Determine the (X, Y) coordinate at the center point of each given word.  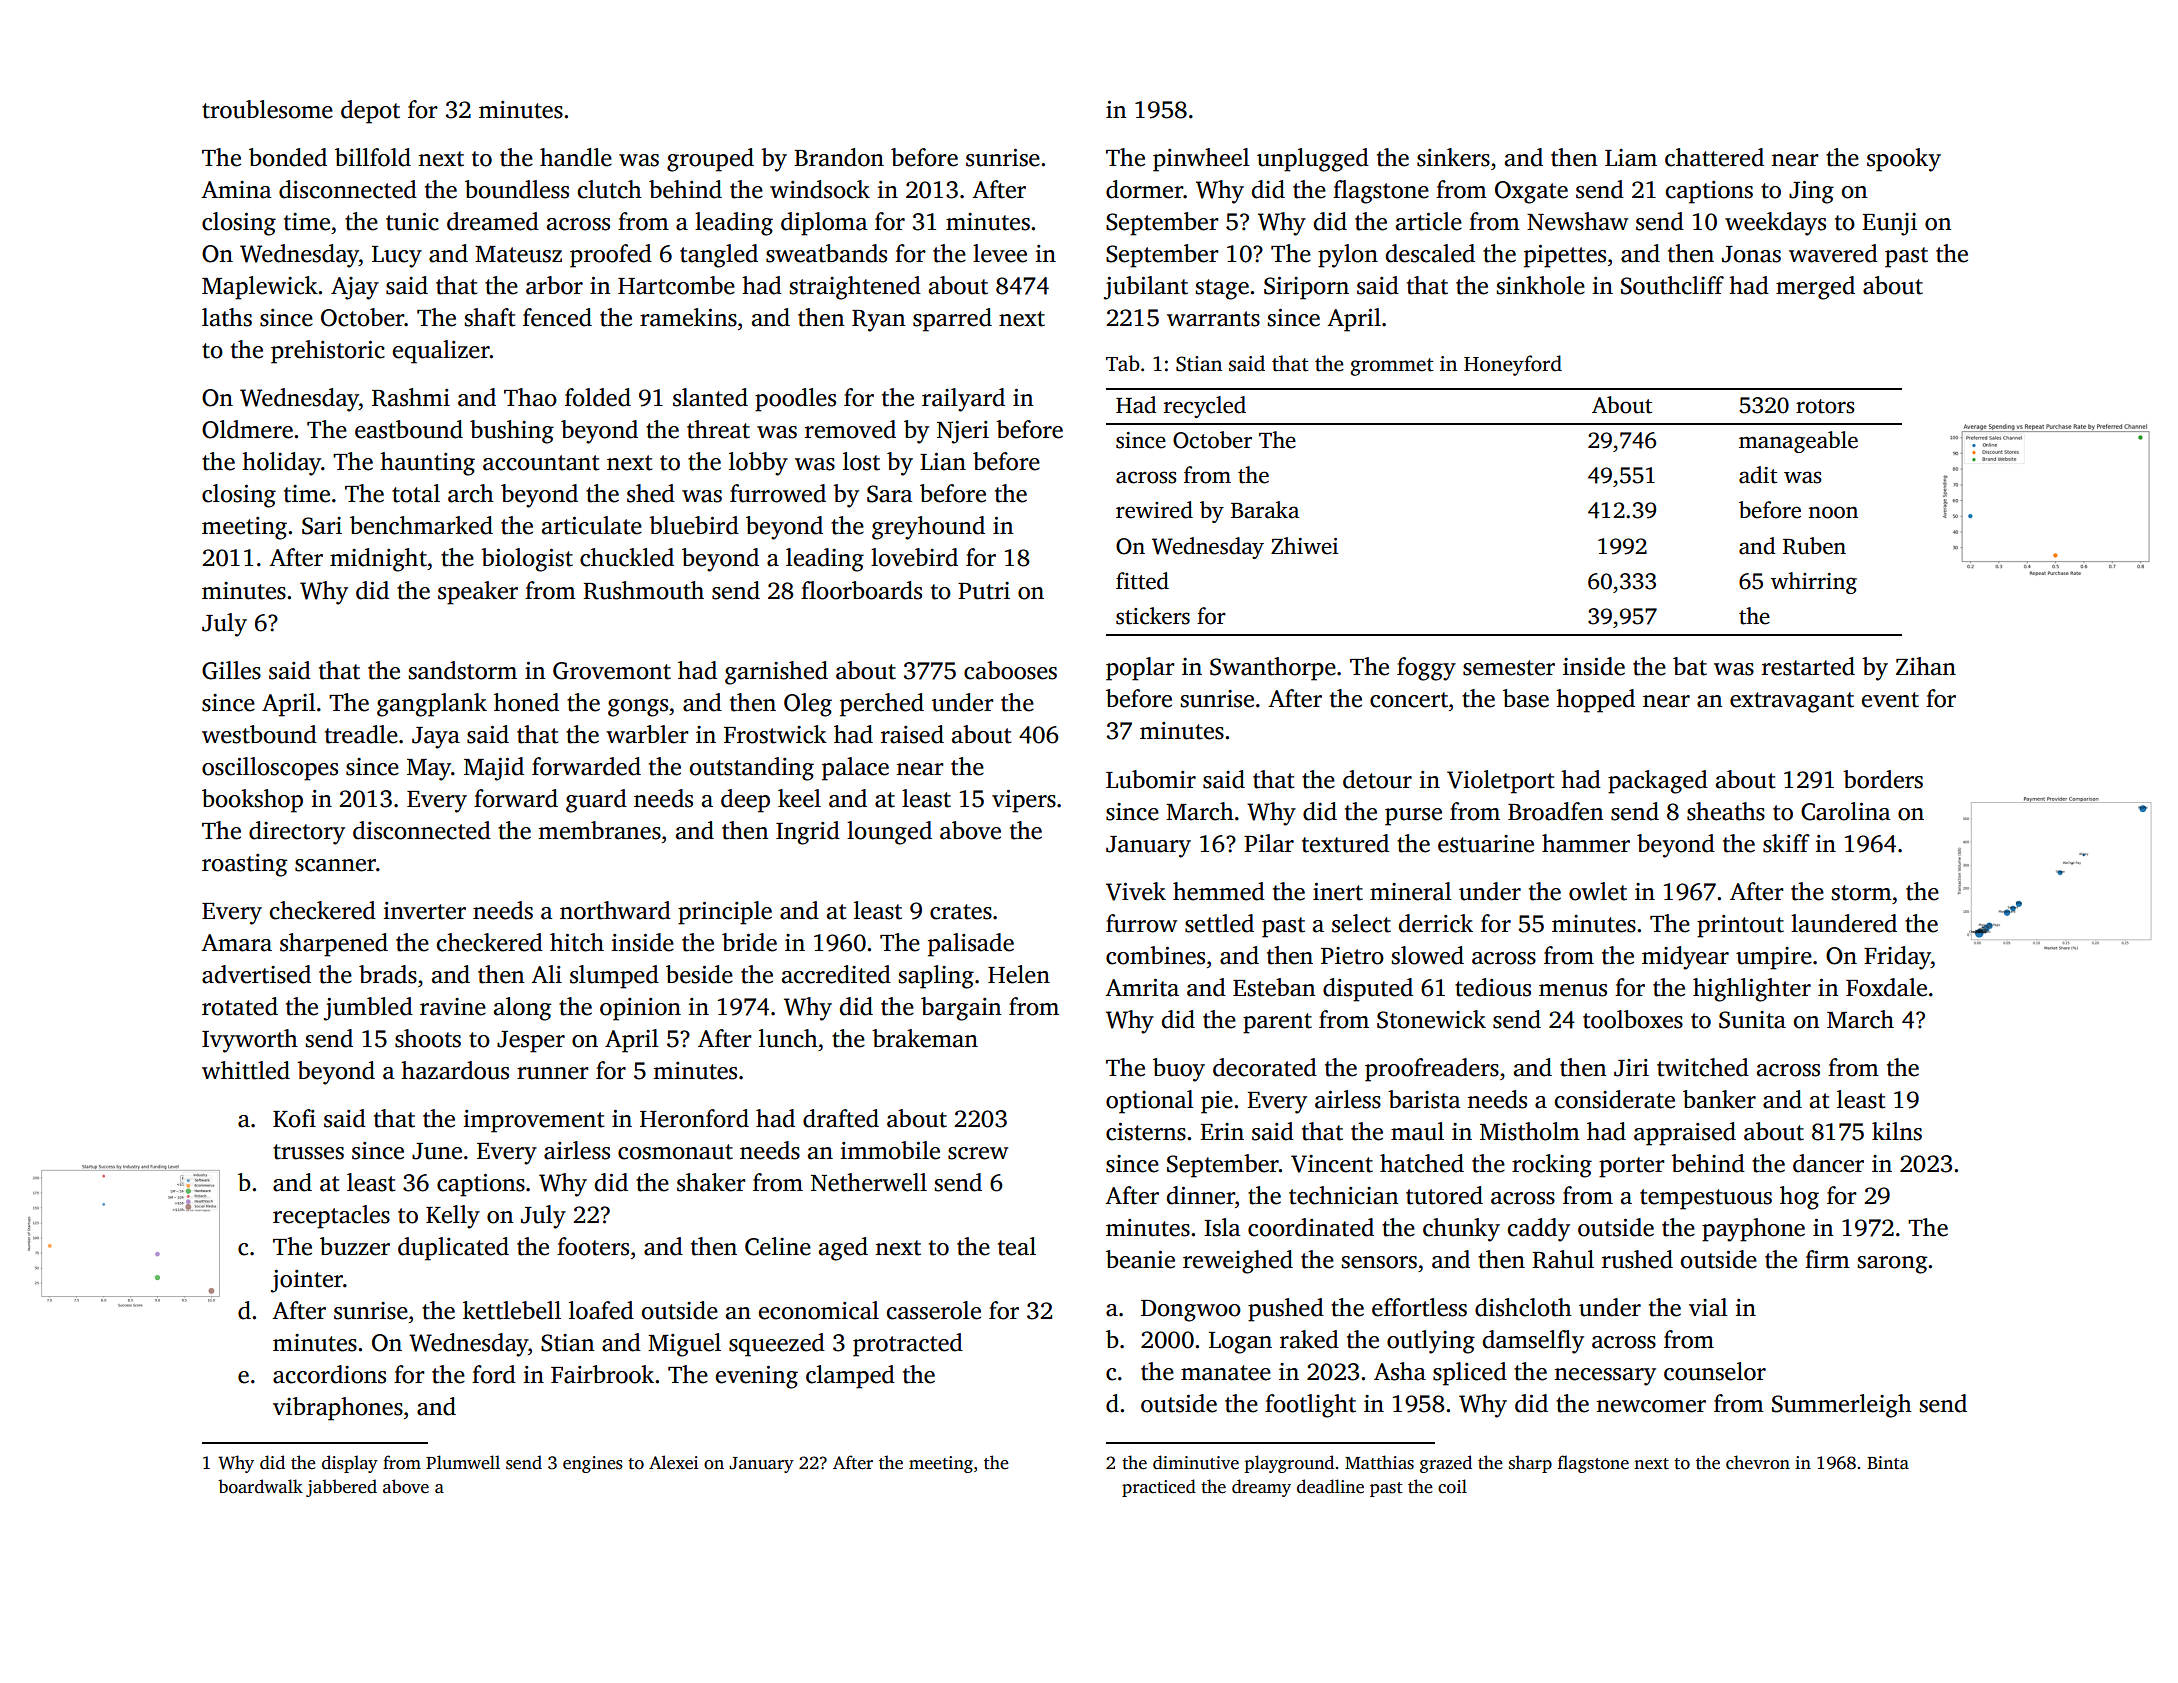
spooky (1904, 160)
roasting (244, 865)
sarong (1892, 1265)
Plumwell (463, 1462)
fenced (557, 317)
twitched (1703, 1067)
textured (1345, 843)
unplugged (1313, 160)
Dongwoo (1191, 1311)
